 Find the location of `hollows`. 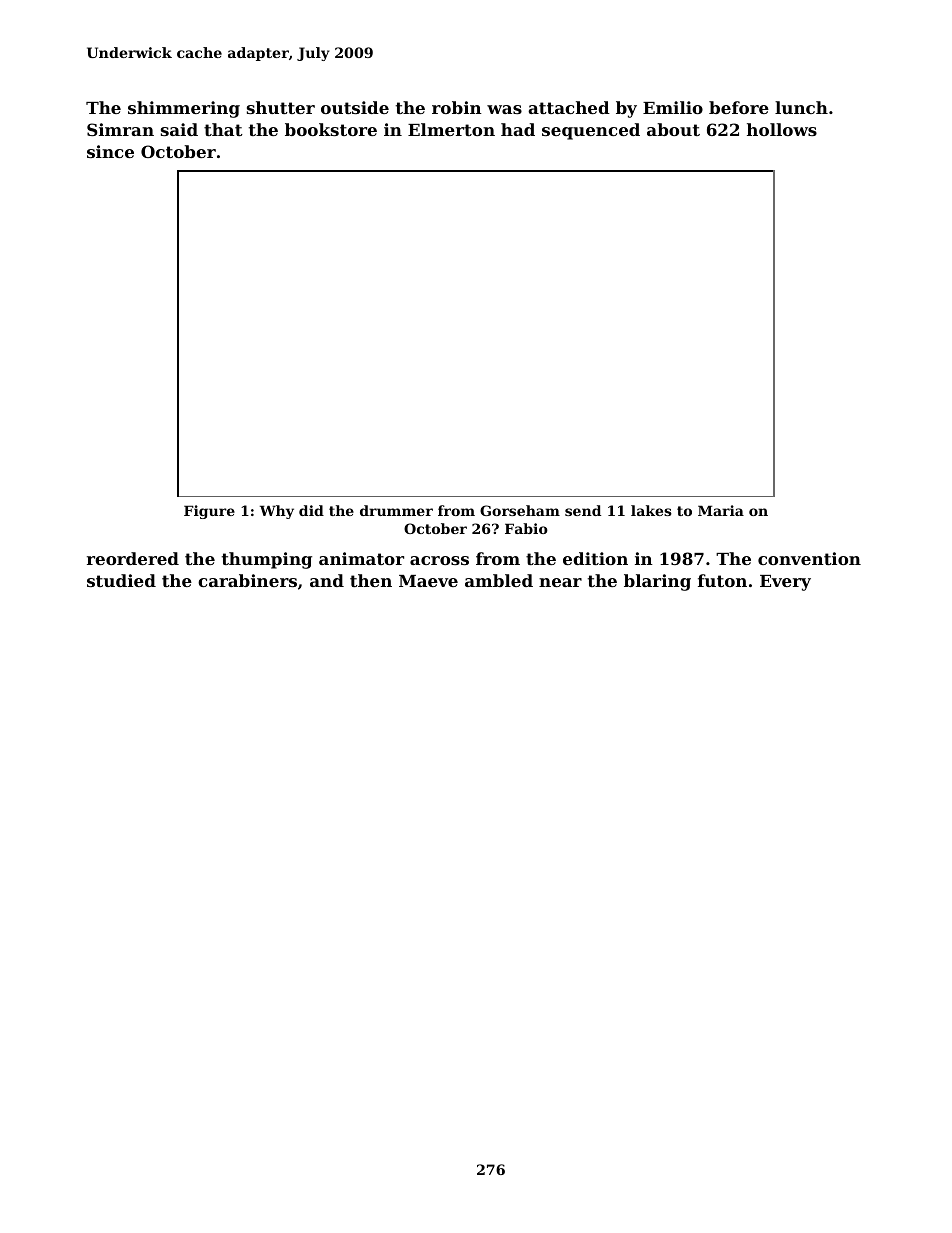

hollows is located at coordinates (782, 129).
